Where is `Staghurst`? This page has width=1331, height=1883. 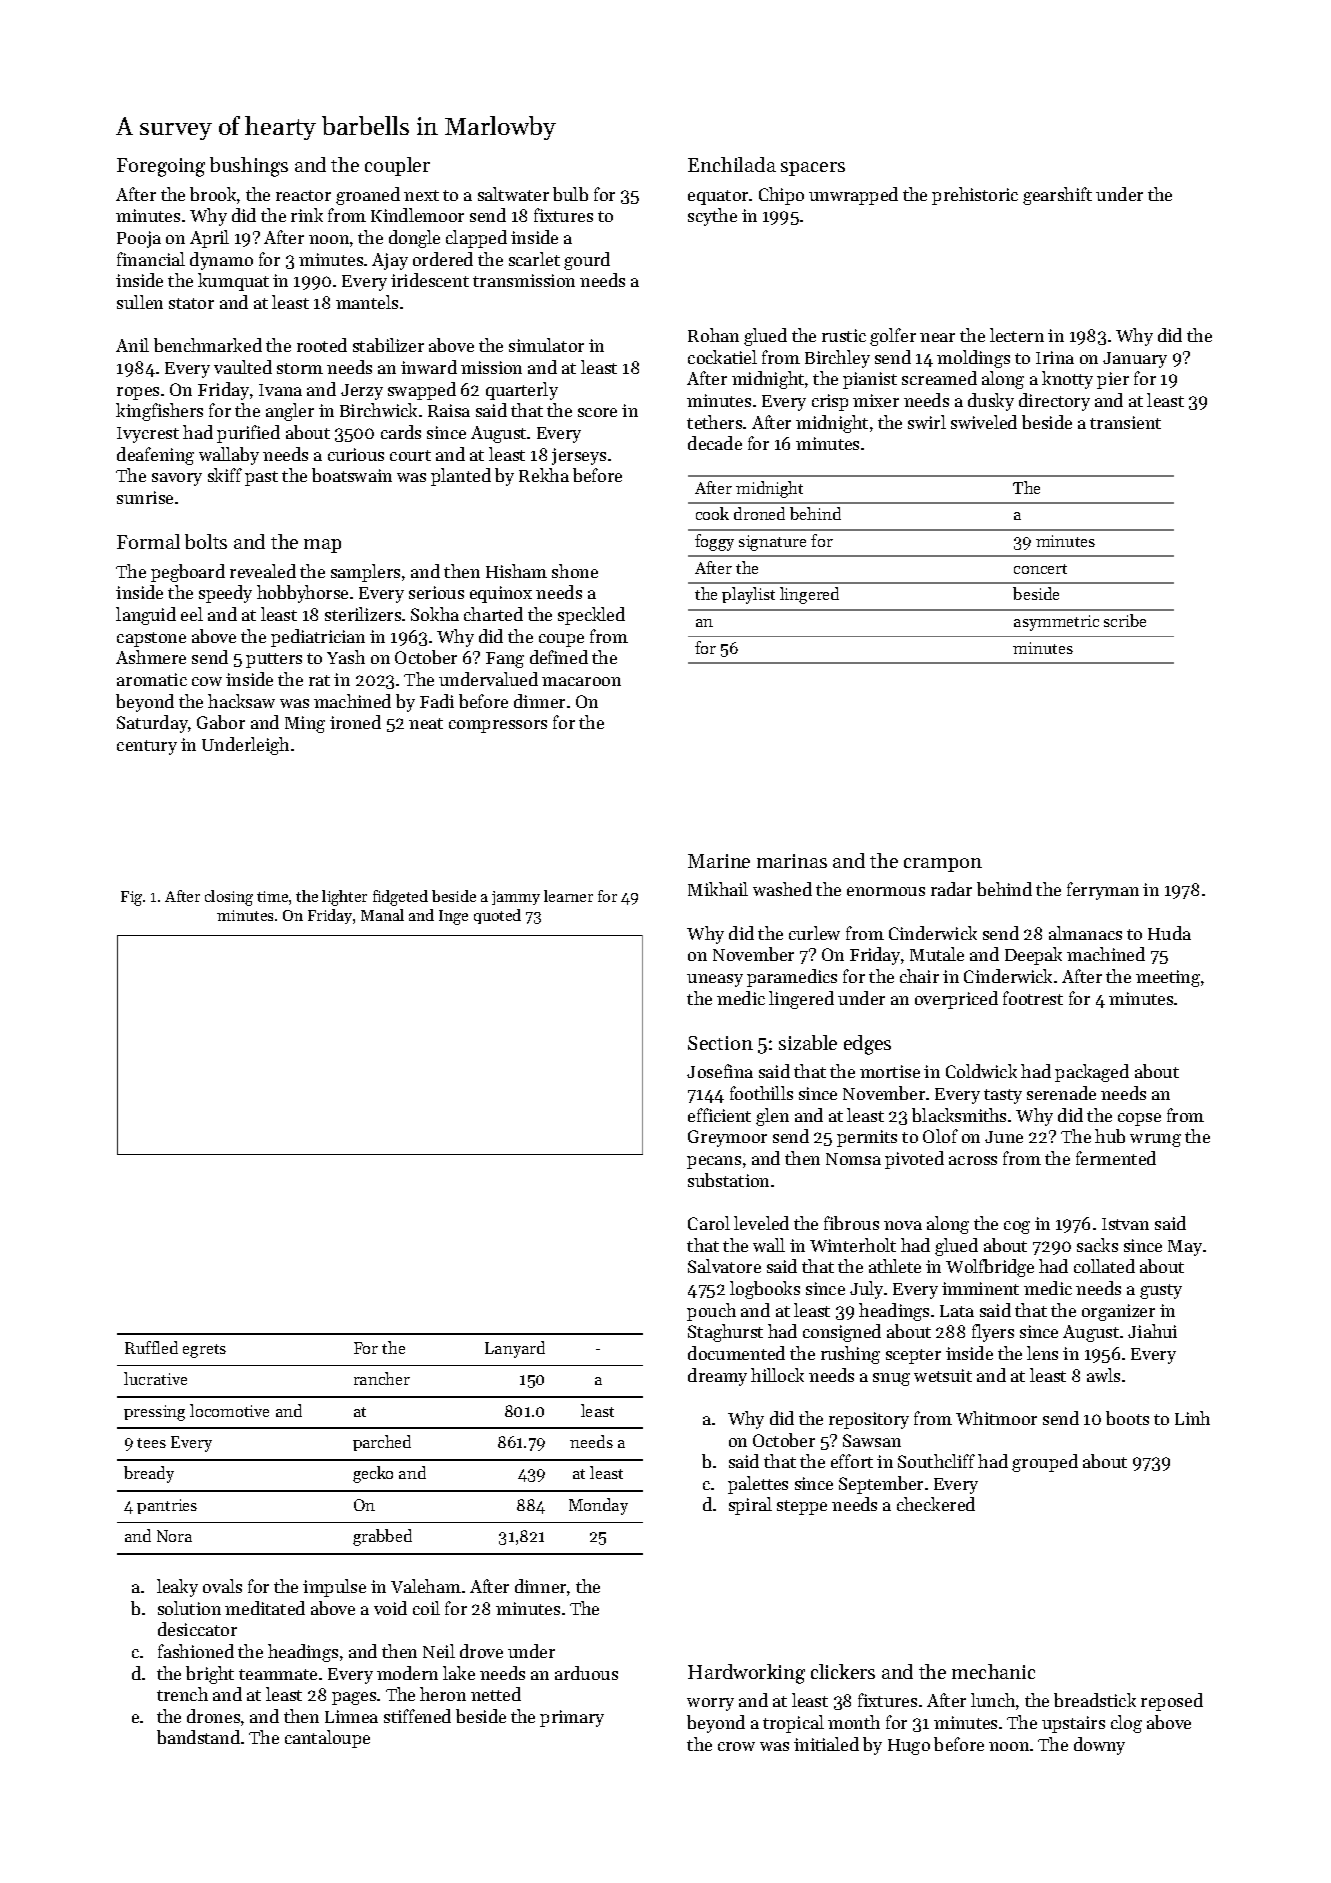 Staghurst is located at coordinates (725, 1333).
